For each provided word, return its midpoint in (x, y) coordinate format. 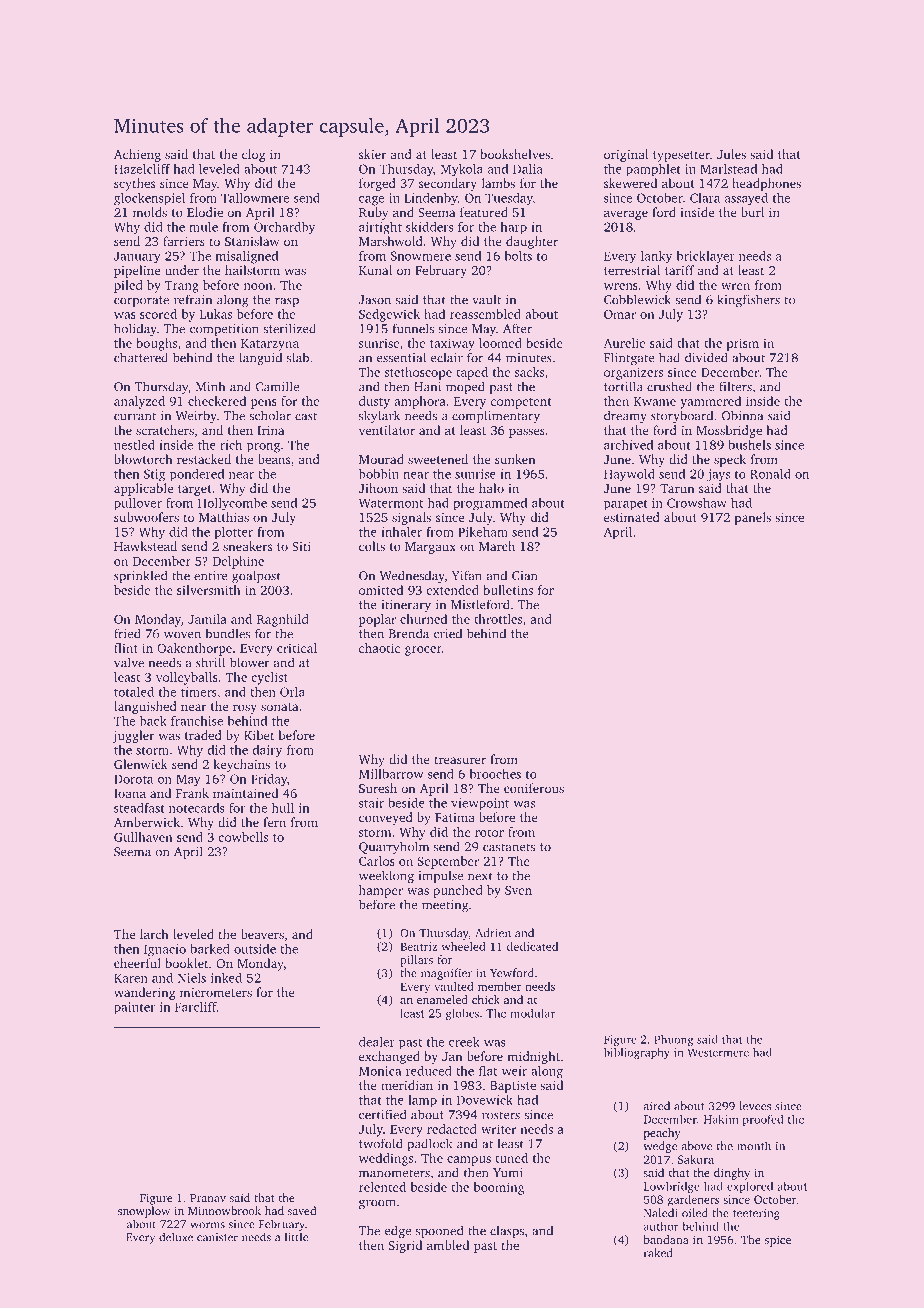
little (296, 1237)
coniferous (534, 788)
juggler (134, 736)
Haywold (629, 475)
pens (264, 404)
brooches (495, 774)
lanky (656, 257)
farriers (184, 241)
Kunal (375, 270)
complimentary (496, 416)
